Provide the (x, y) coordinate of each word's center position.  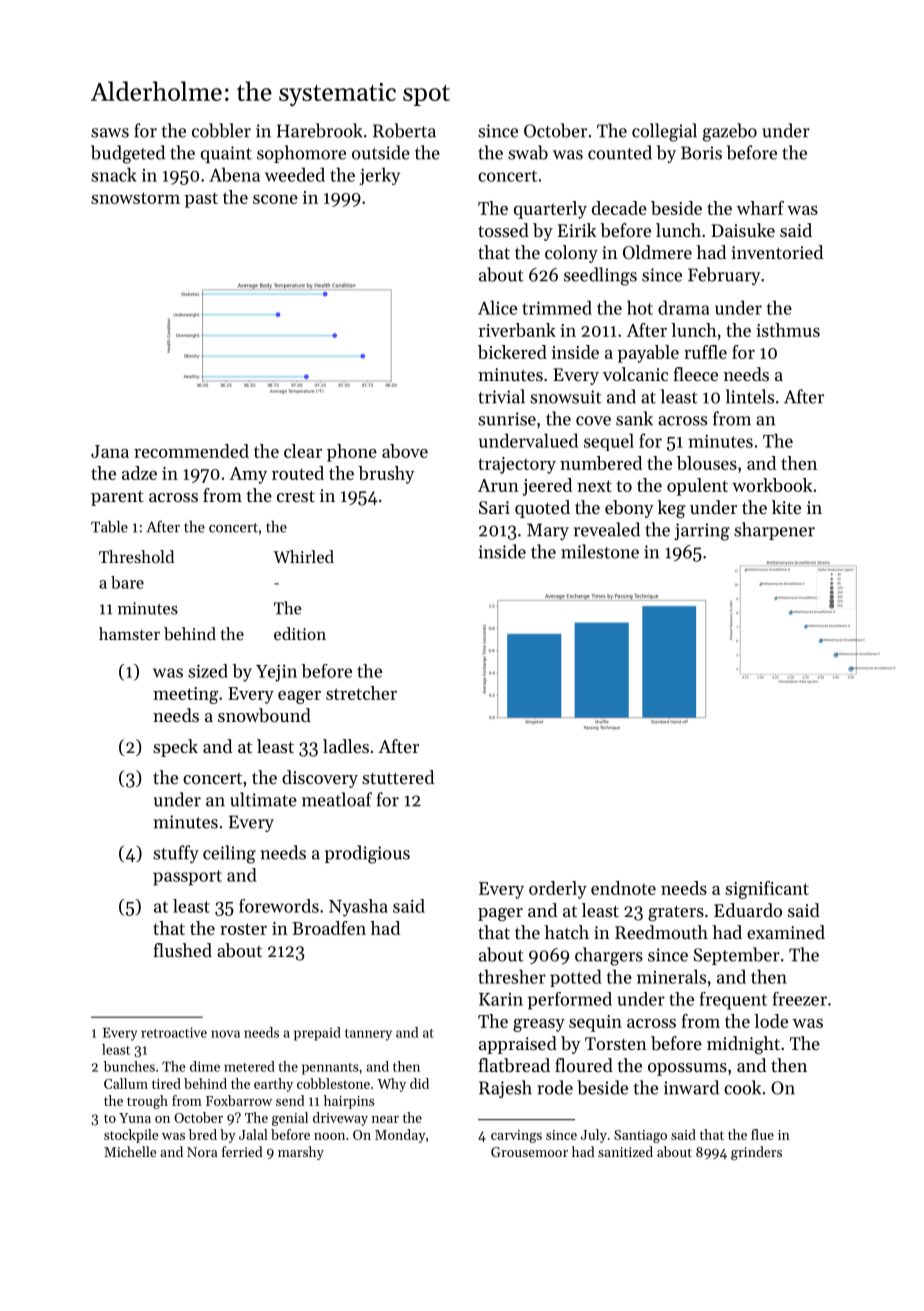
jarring (702, 532)
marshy (301, 1153)
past (201, 200)
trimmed (557, 307)
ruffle (705, 352)
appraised (518, 1045)
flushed (182, 950)
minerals (671, 976)
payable (648, 354)
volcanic (635, 374)
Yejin (276, 673)
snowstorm (135, 198)
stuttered (398, 777)
